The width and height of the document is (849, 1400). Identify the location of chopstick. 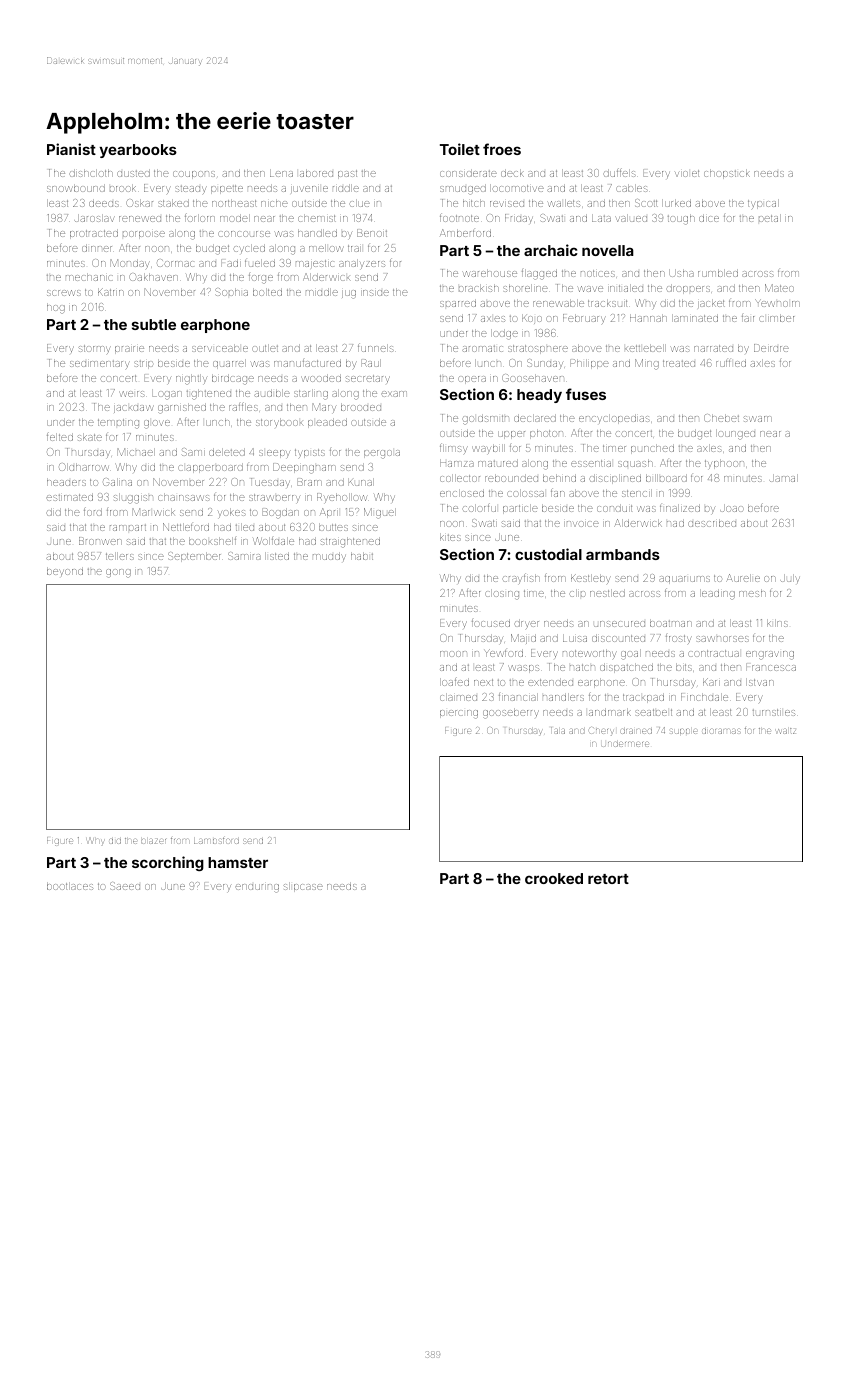
(727, 174).
